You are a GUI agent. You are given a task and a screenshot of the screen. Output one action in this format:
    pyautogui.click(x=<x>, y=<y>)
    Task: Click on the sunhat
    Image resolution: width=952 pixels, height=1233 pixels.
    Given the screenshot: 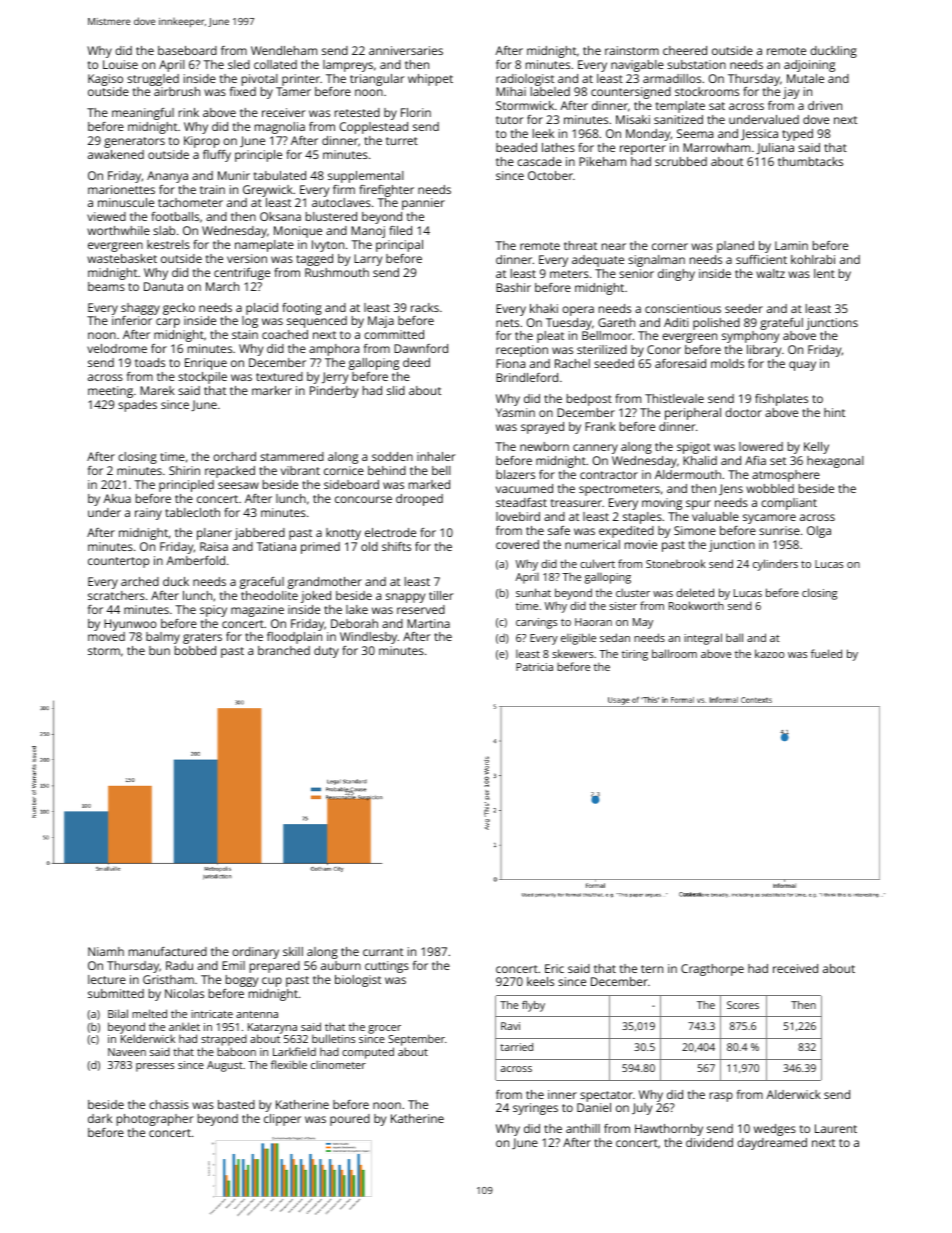 What is the action you would take?
    pyautogui.click(x=533, y=592)
